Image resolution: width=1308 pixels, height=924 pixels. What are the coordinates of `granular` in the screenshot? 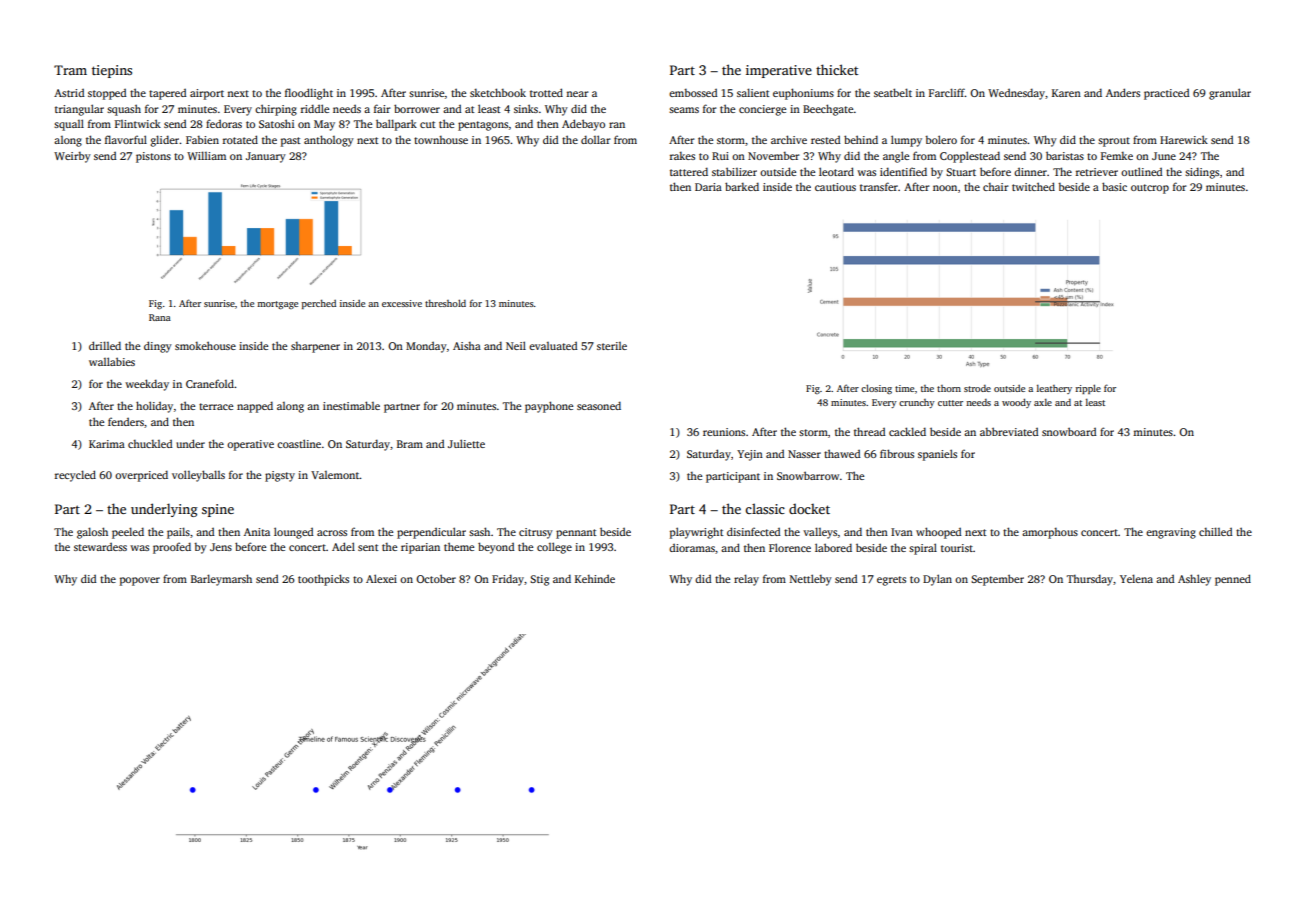 It's located at (1230, 94).
